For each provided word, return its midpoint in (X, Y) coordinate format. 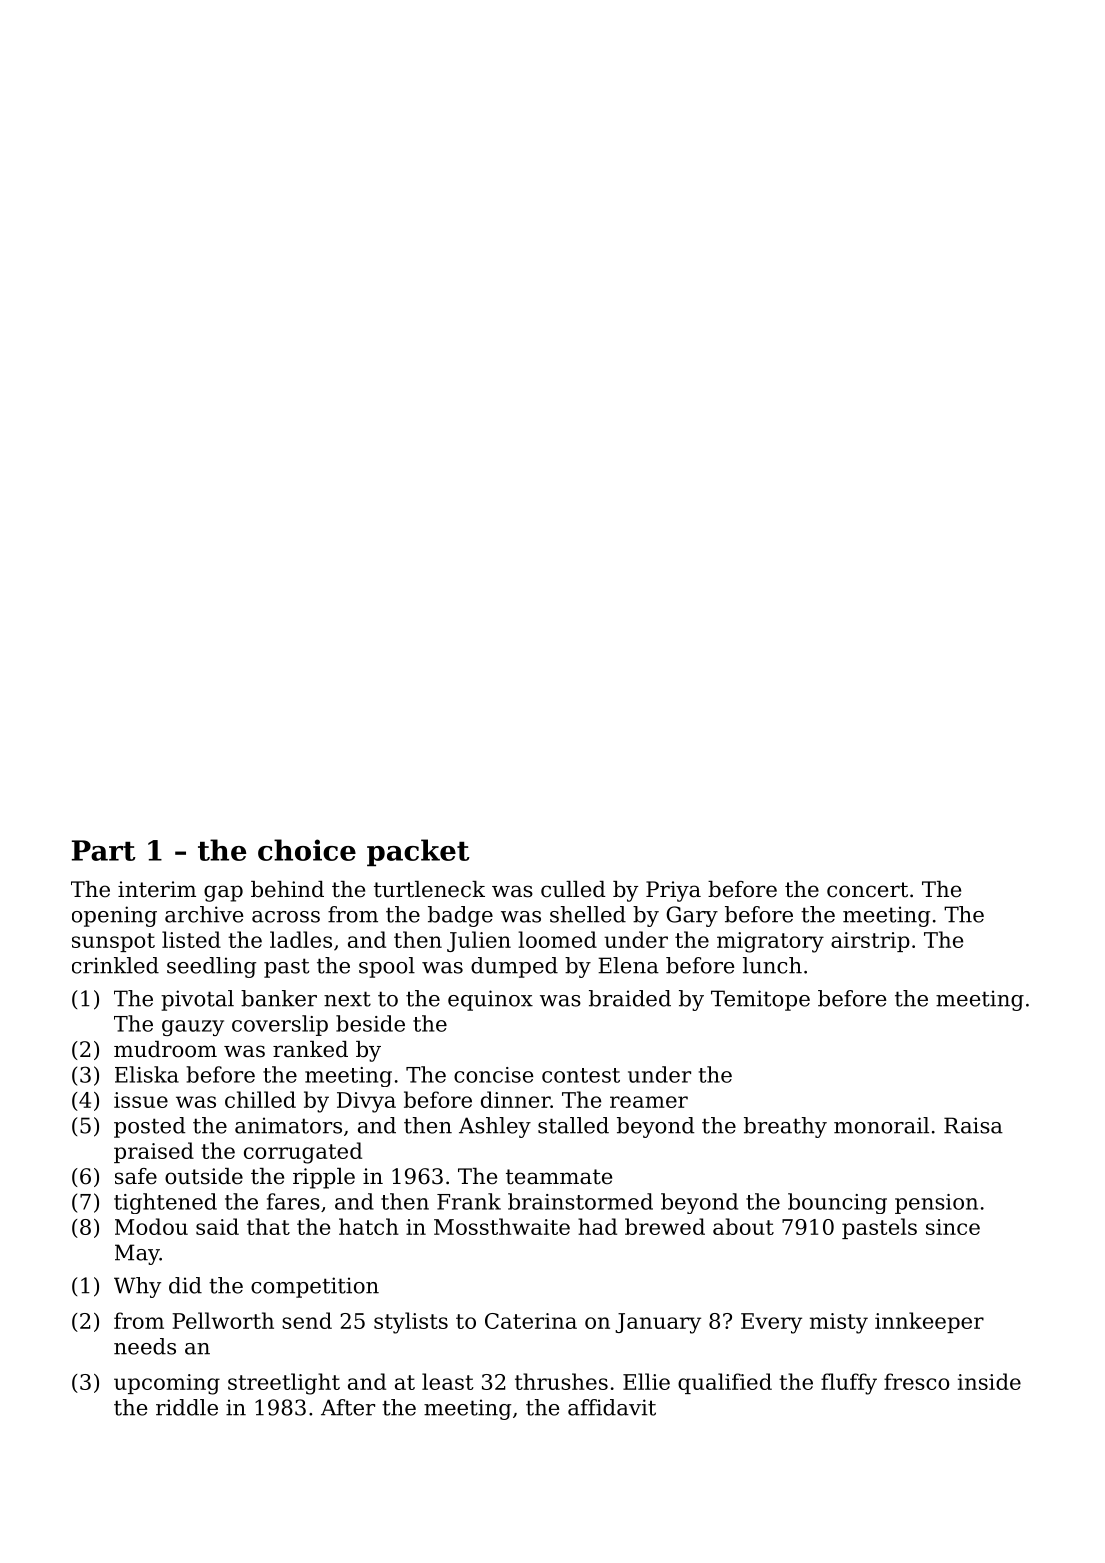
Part (104, 850)
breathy (785, 1127)
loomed (557, 939)
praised (154, 1152)
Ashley (495, 1127)
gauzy (193, 1028)
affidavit (612, 1407)
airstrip (870, 942)
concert (867, 890)
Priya (673, 891)
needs (145, 1346)
